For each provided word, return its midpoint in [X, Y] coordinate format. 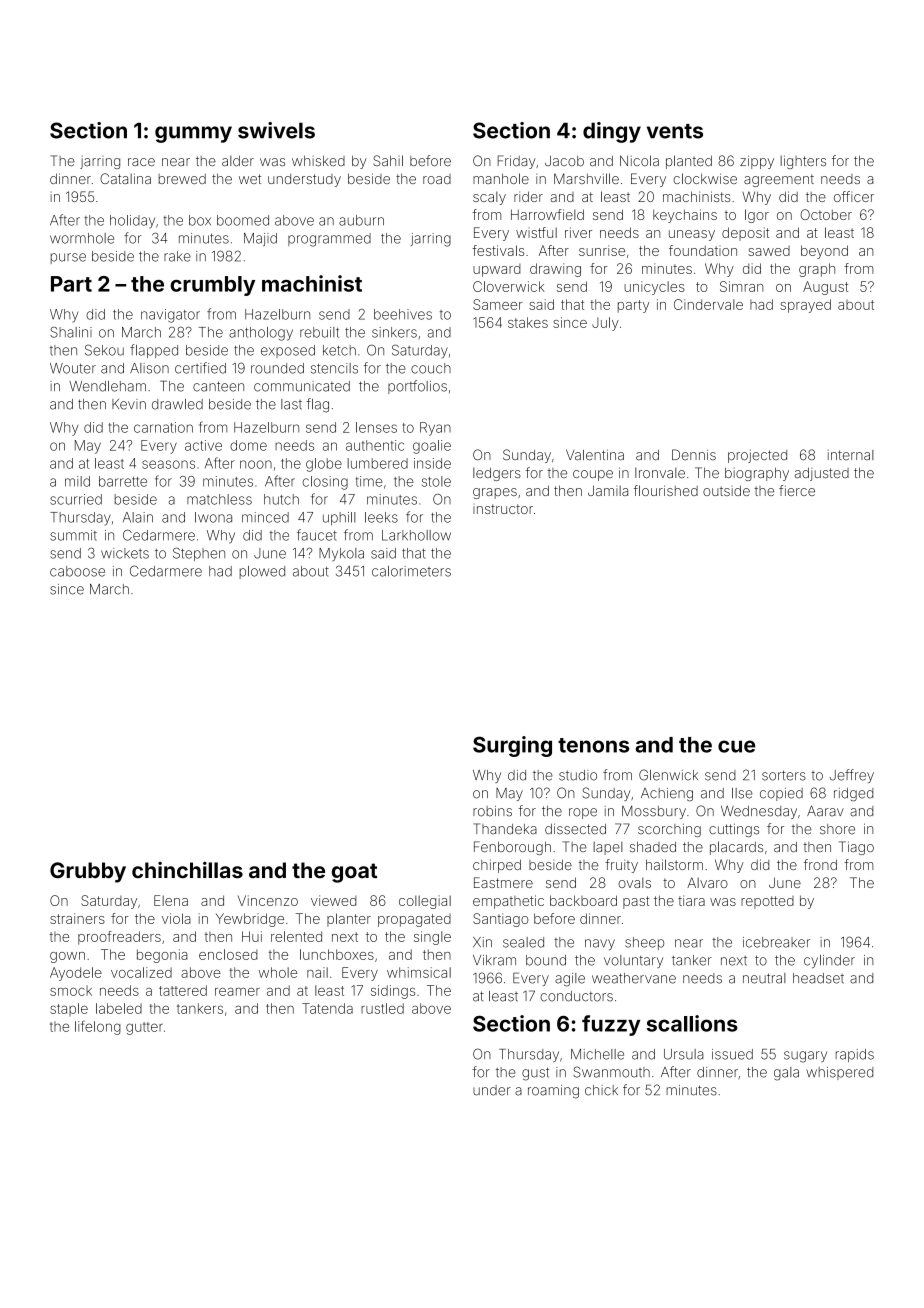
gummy [193, 134]
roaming [553, 1092]
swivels [276, 130]
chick [601, 1090]
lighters [803, 162]
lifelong [98, 1028]
